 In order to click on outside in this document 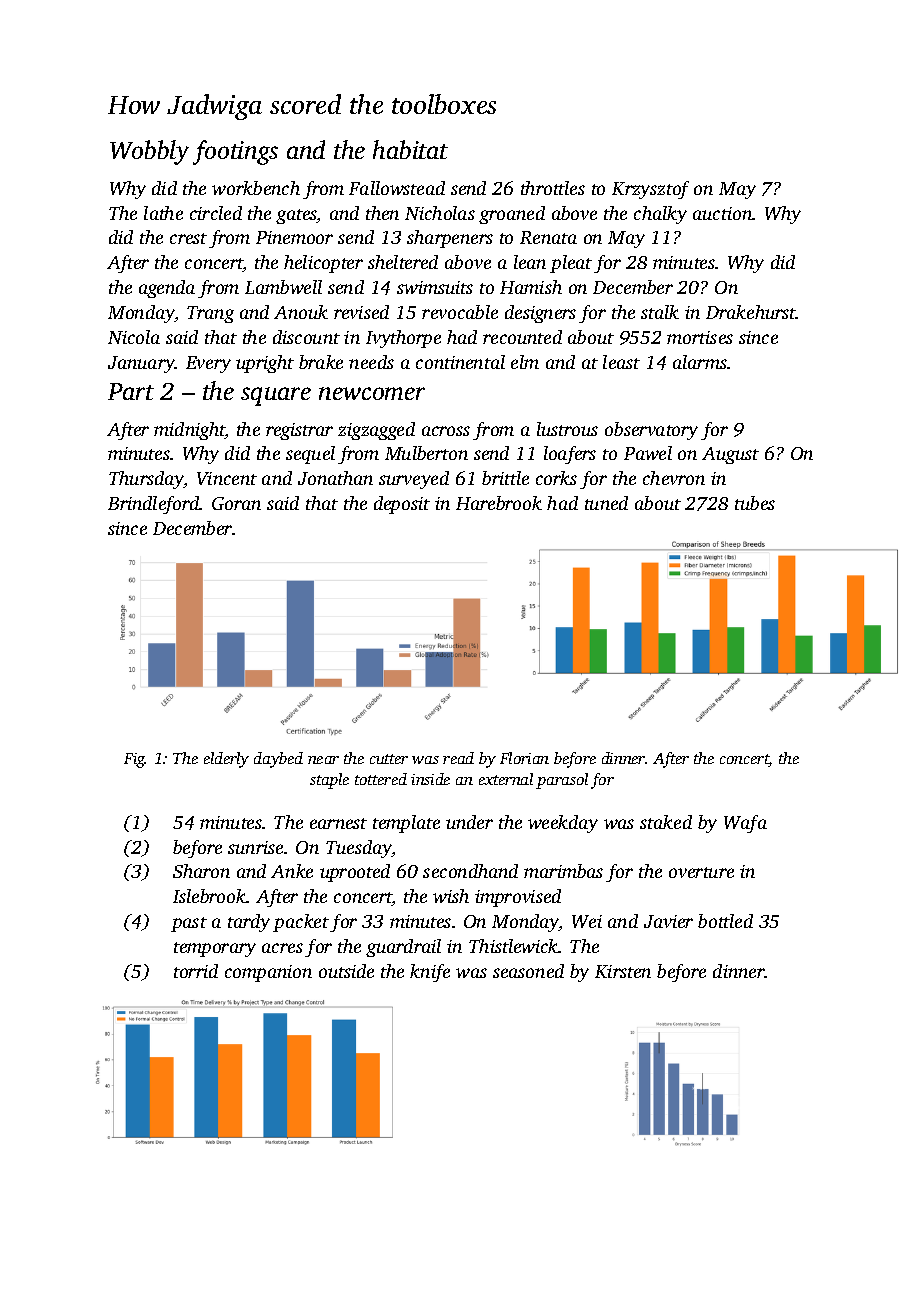, I will do `click(346, 971)`.
